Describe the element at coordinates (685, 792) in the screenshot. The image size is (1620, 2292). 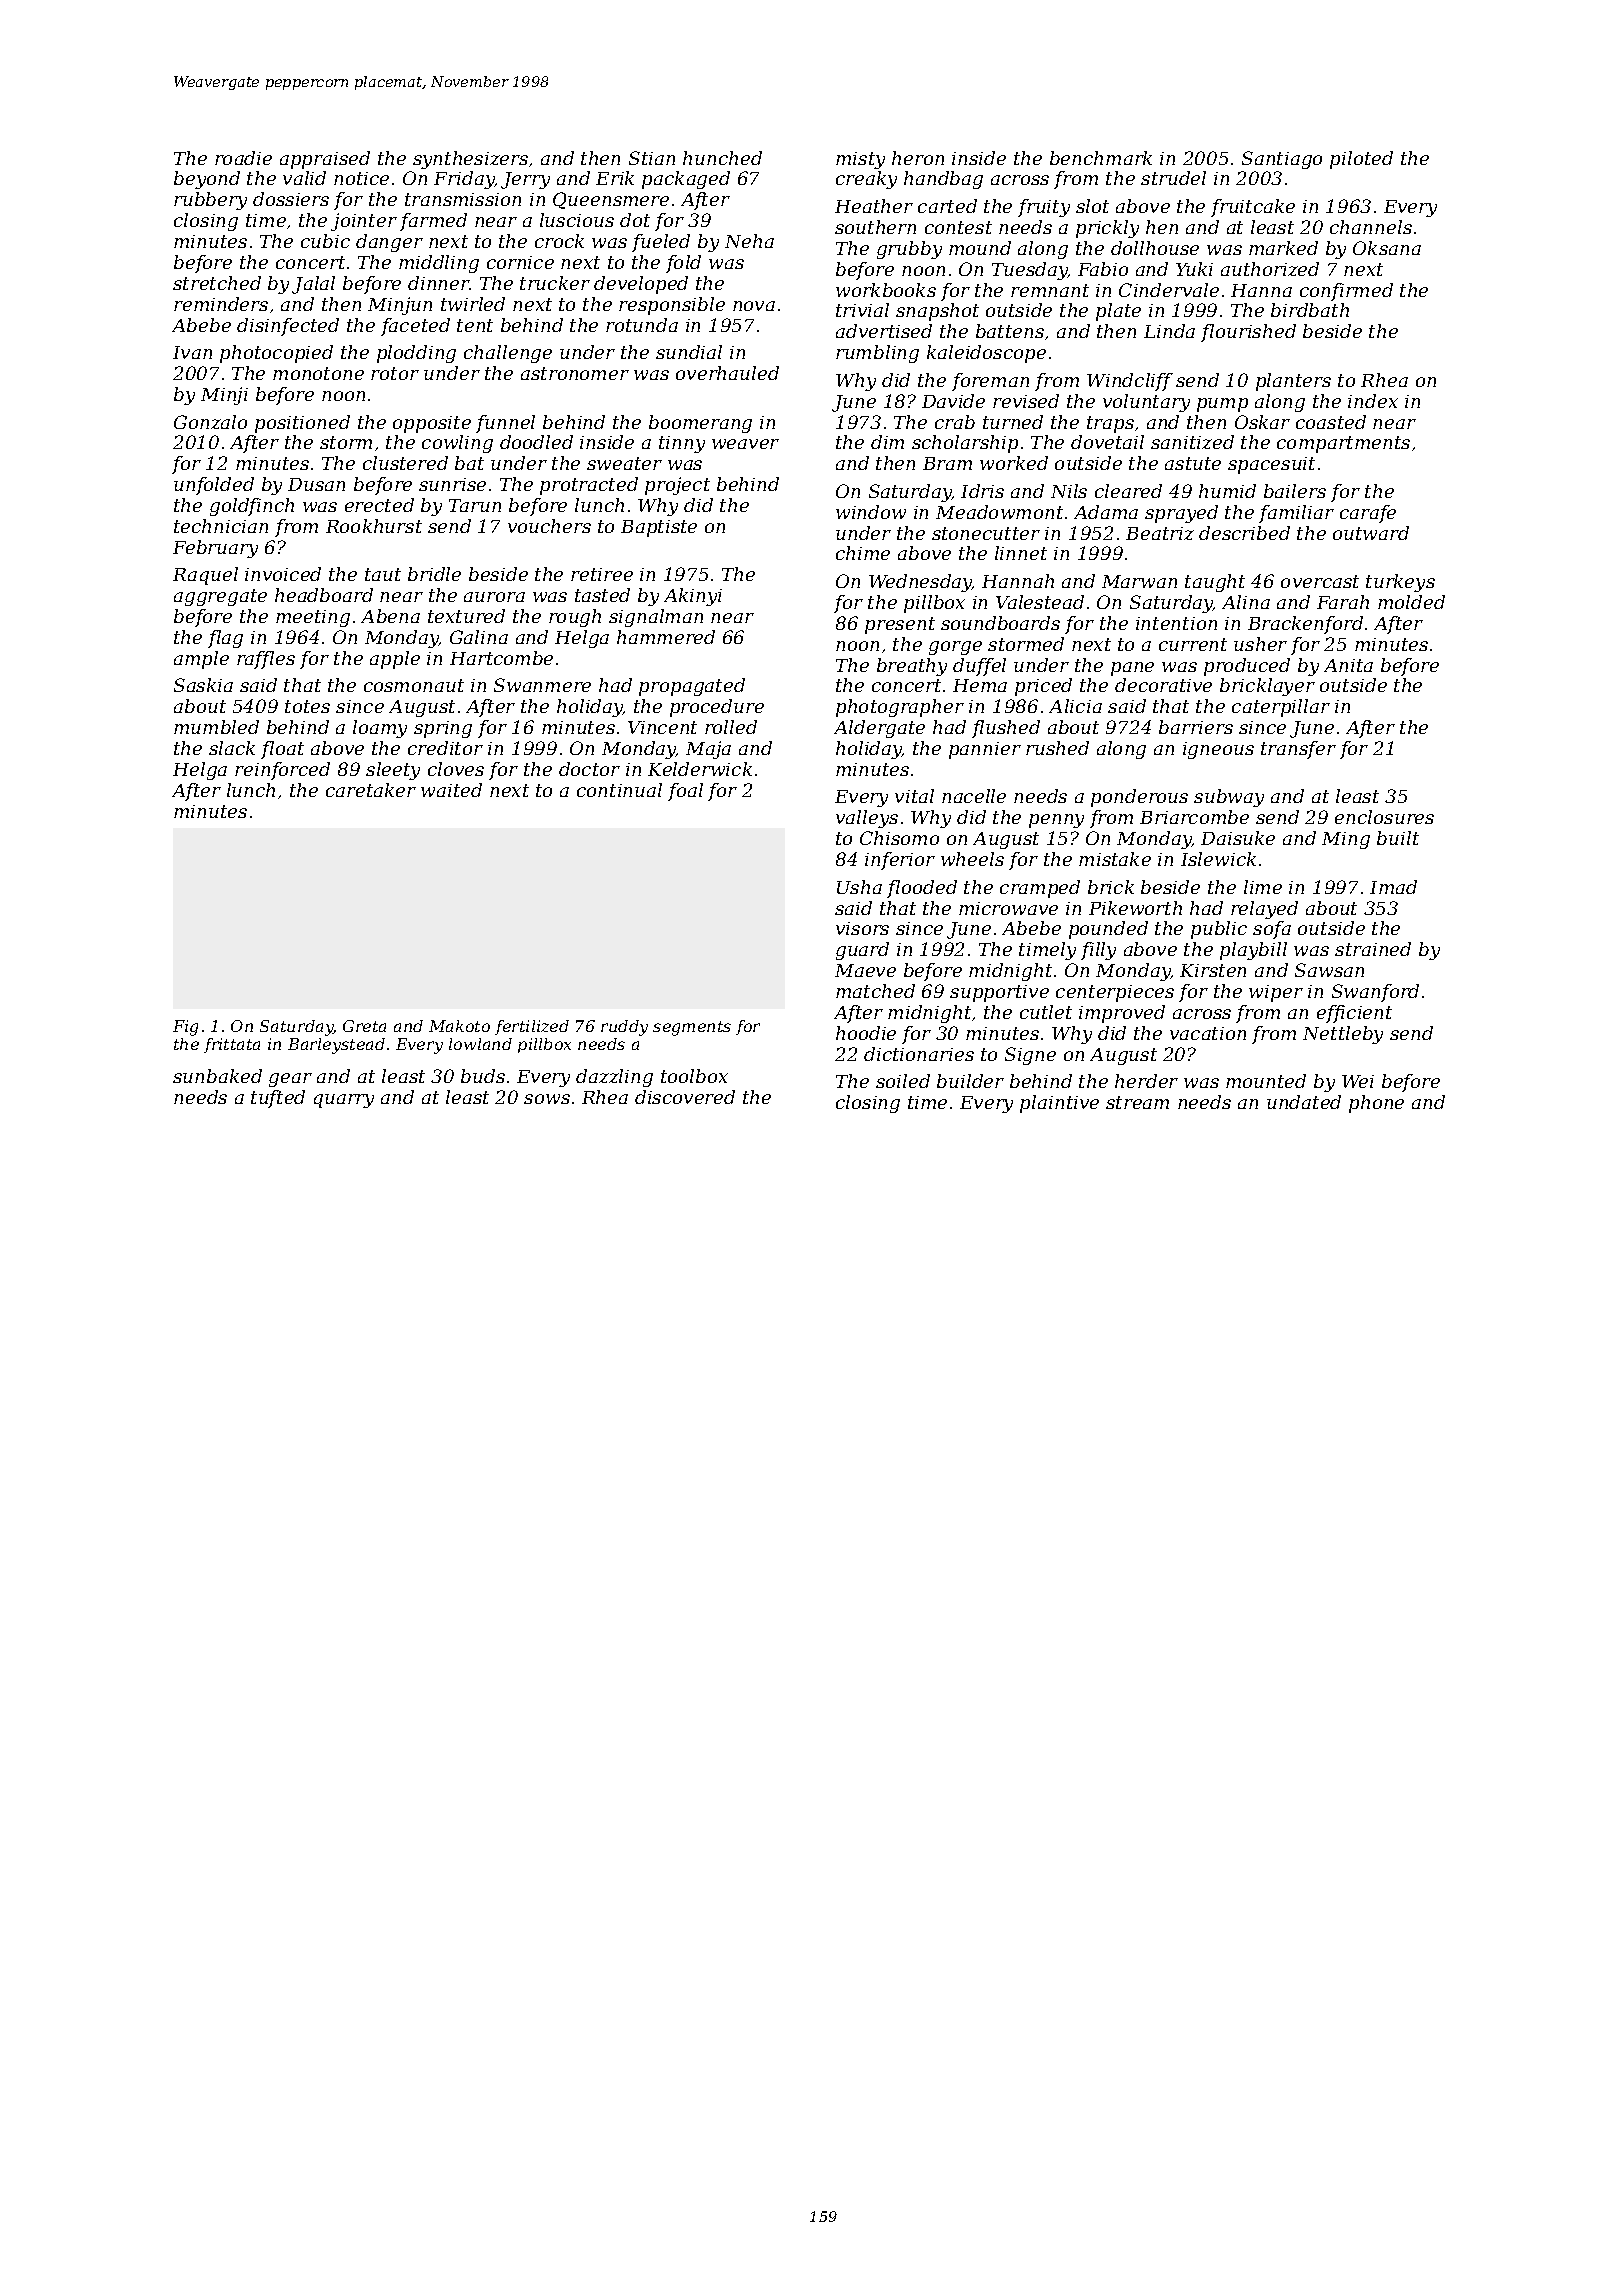
I see `foal` at that location.
